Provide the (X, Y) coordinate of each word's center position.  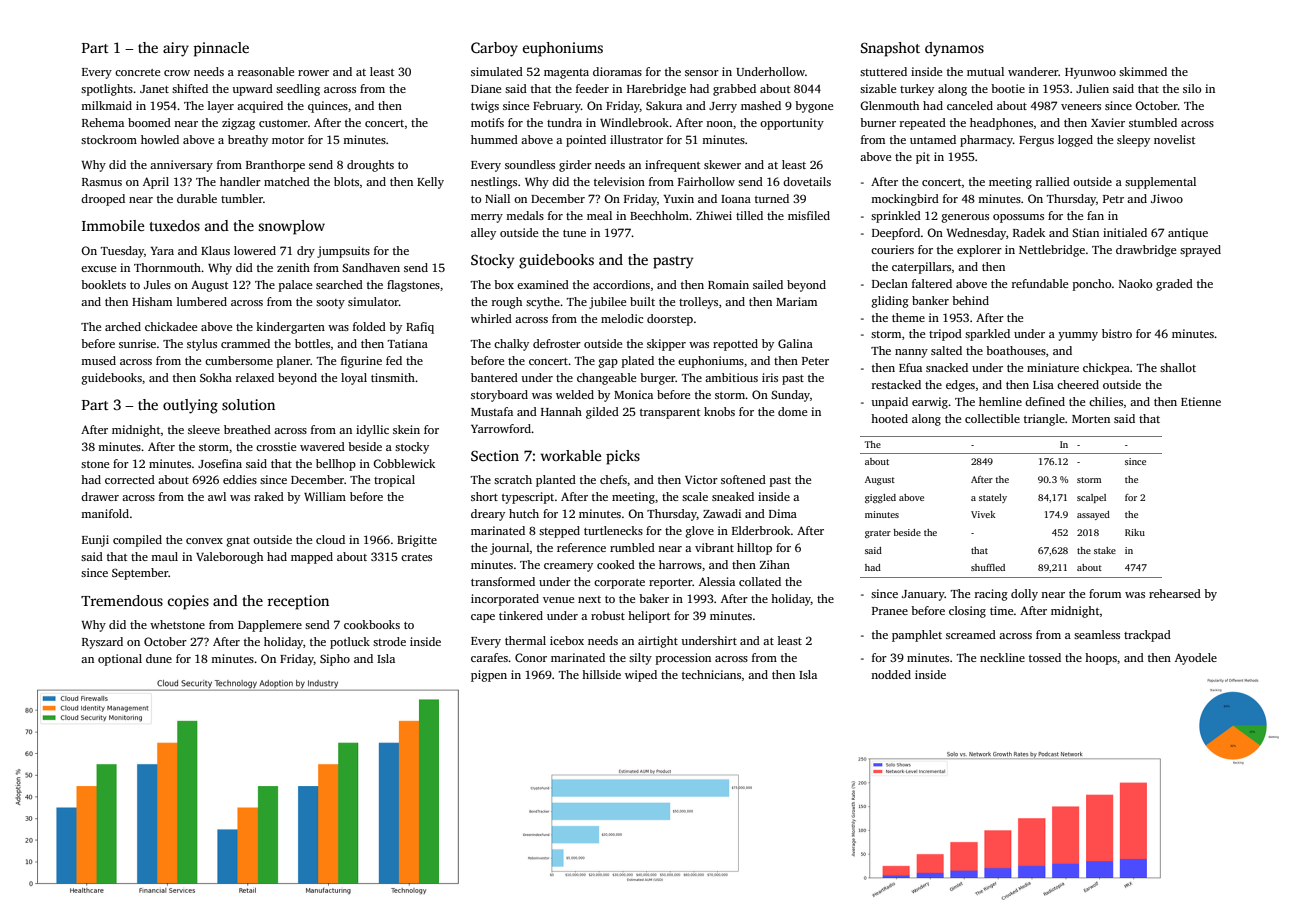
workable (570, 455)
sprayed (1200, 251)
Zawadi (722, 513)
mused (98, 360)
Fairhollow (706, 181)
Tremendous (122, 600)
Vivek (983, 514)
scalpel (1091, 498)
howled (160, 139)
